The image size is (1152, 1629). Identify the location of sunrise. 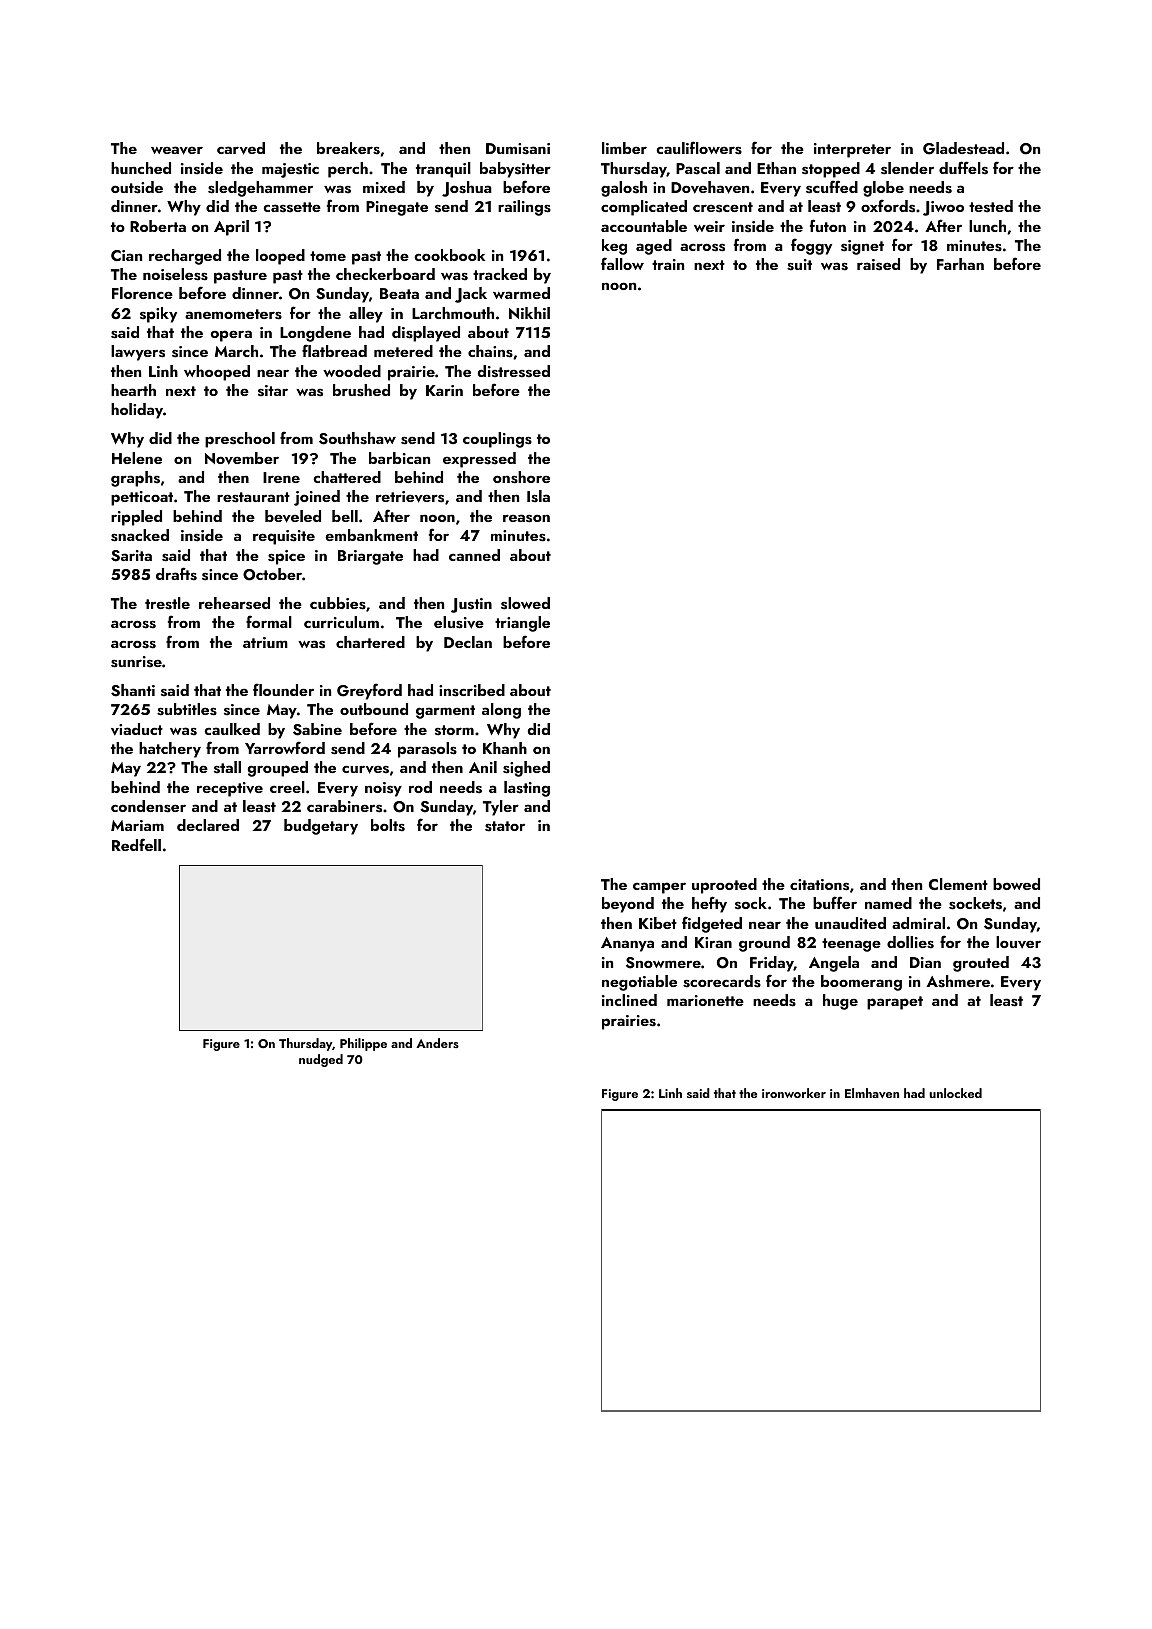
(136, 662).
